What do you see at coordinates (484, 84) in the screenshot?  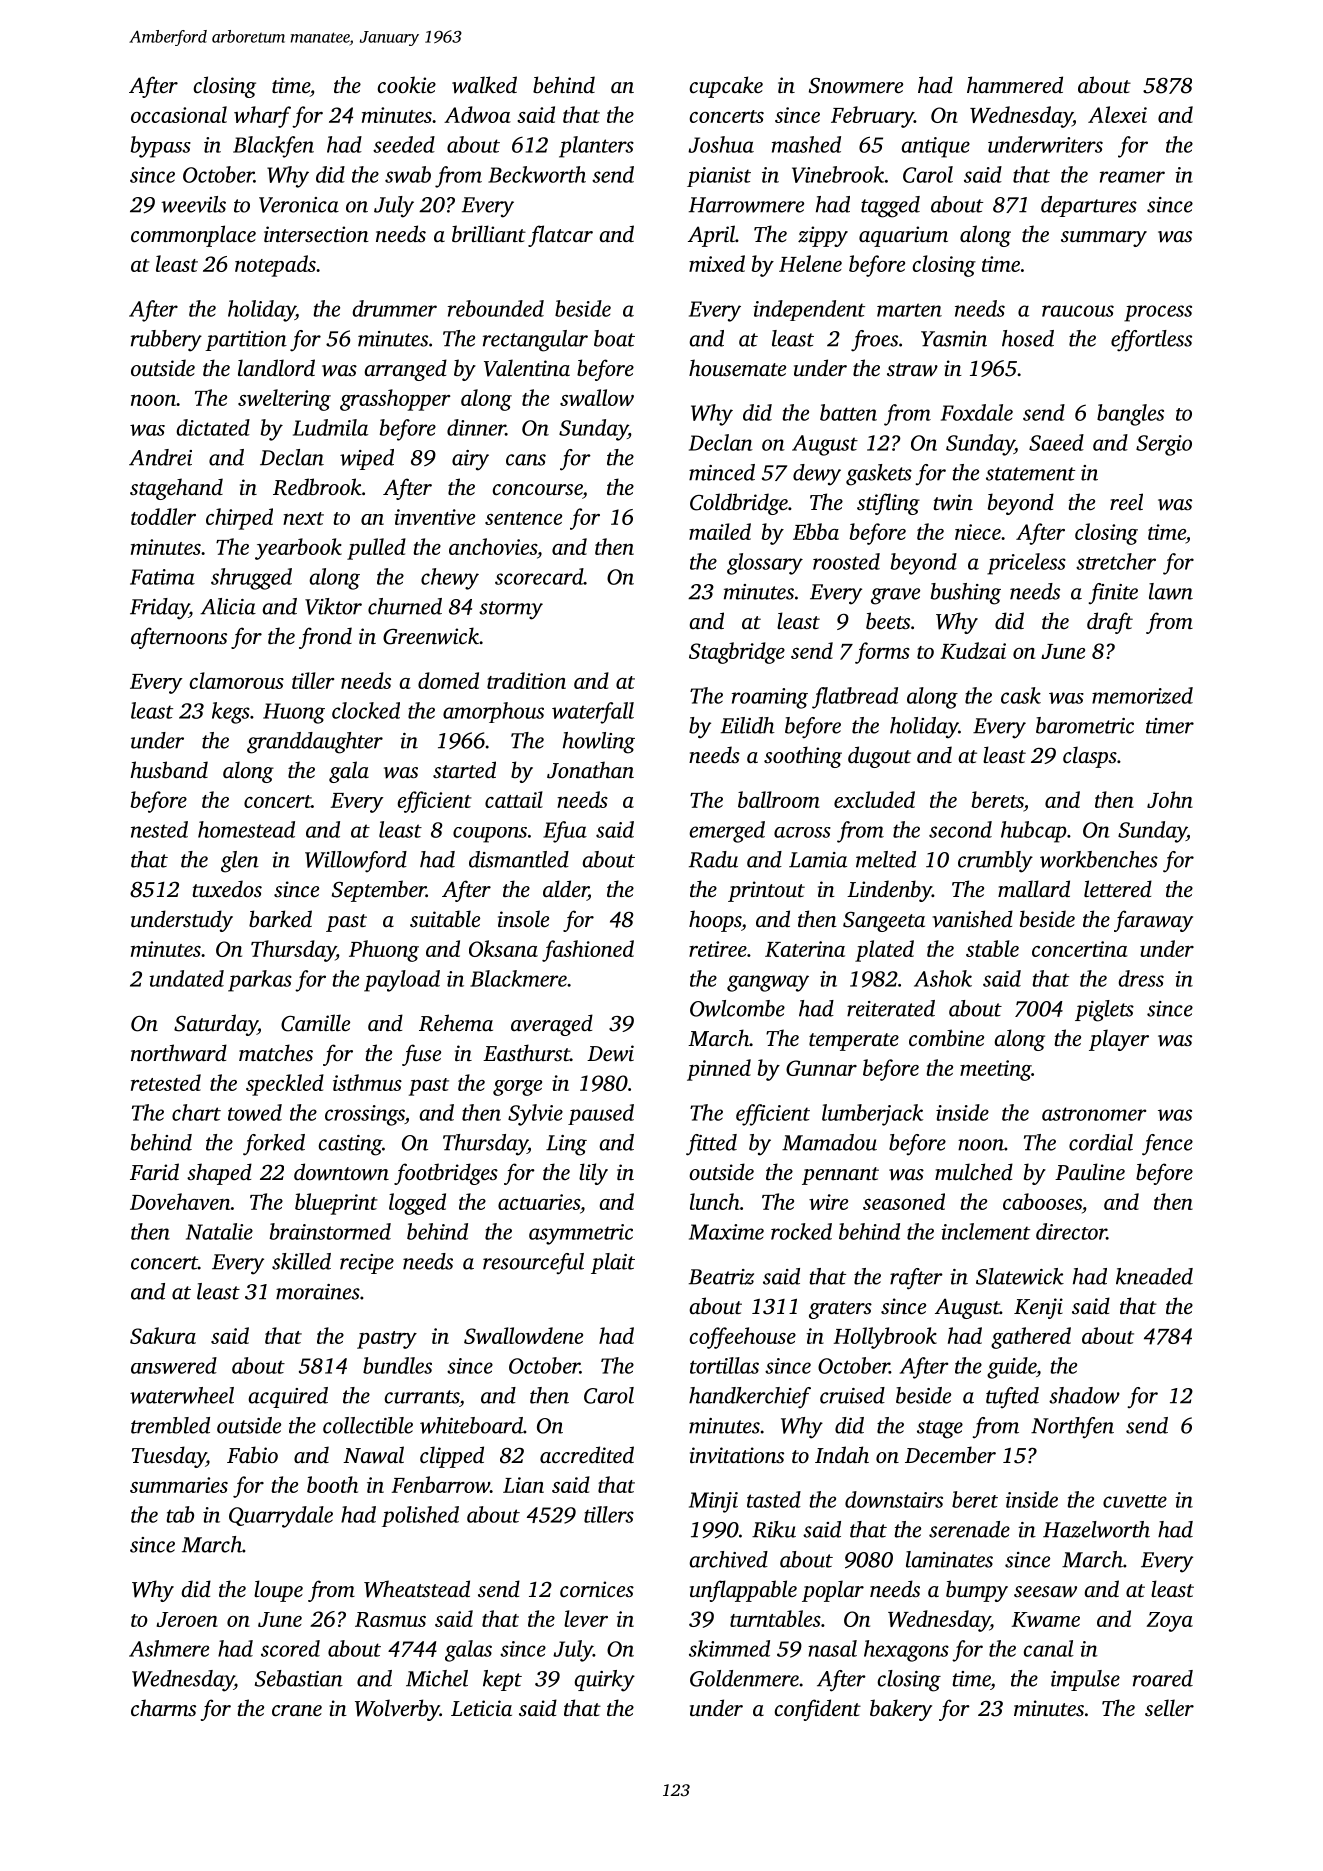 I see `walked` at bounding box center [484, 84].
